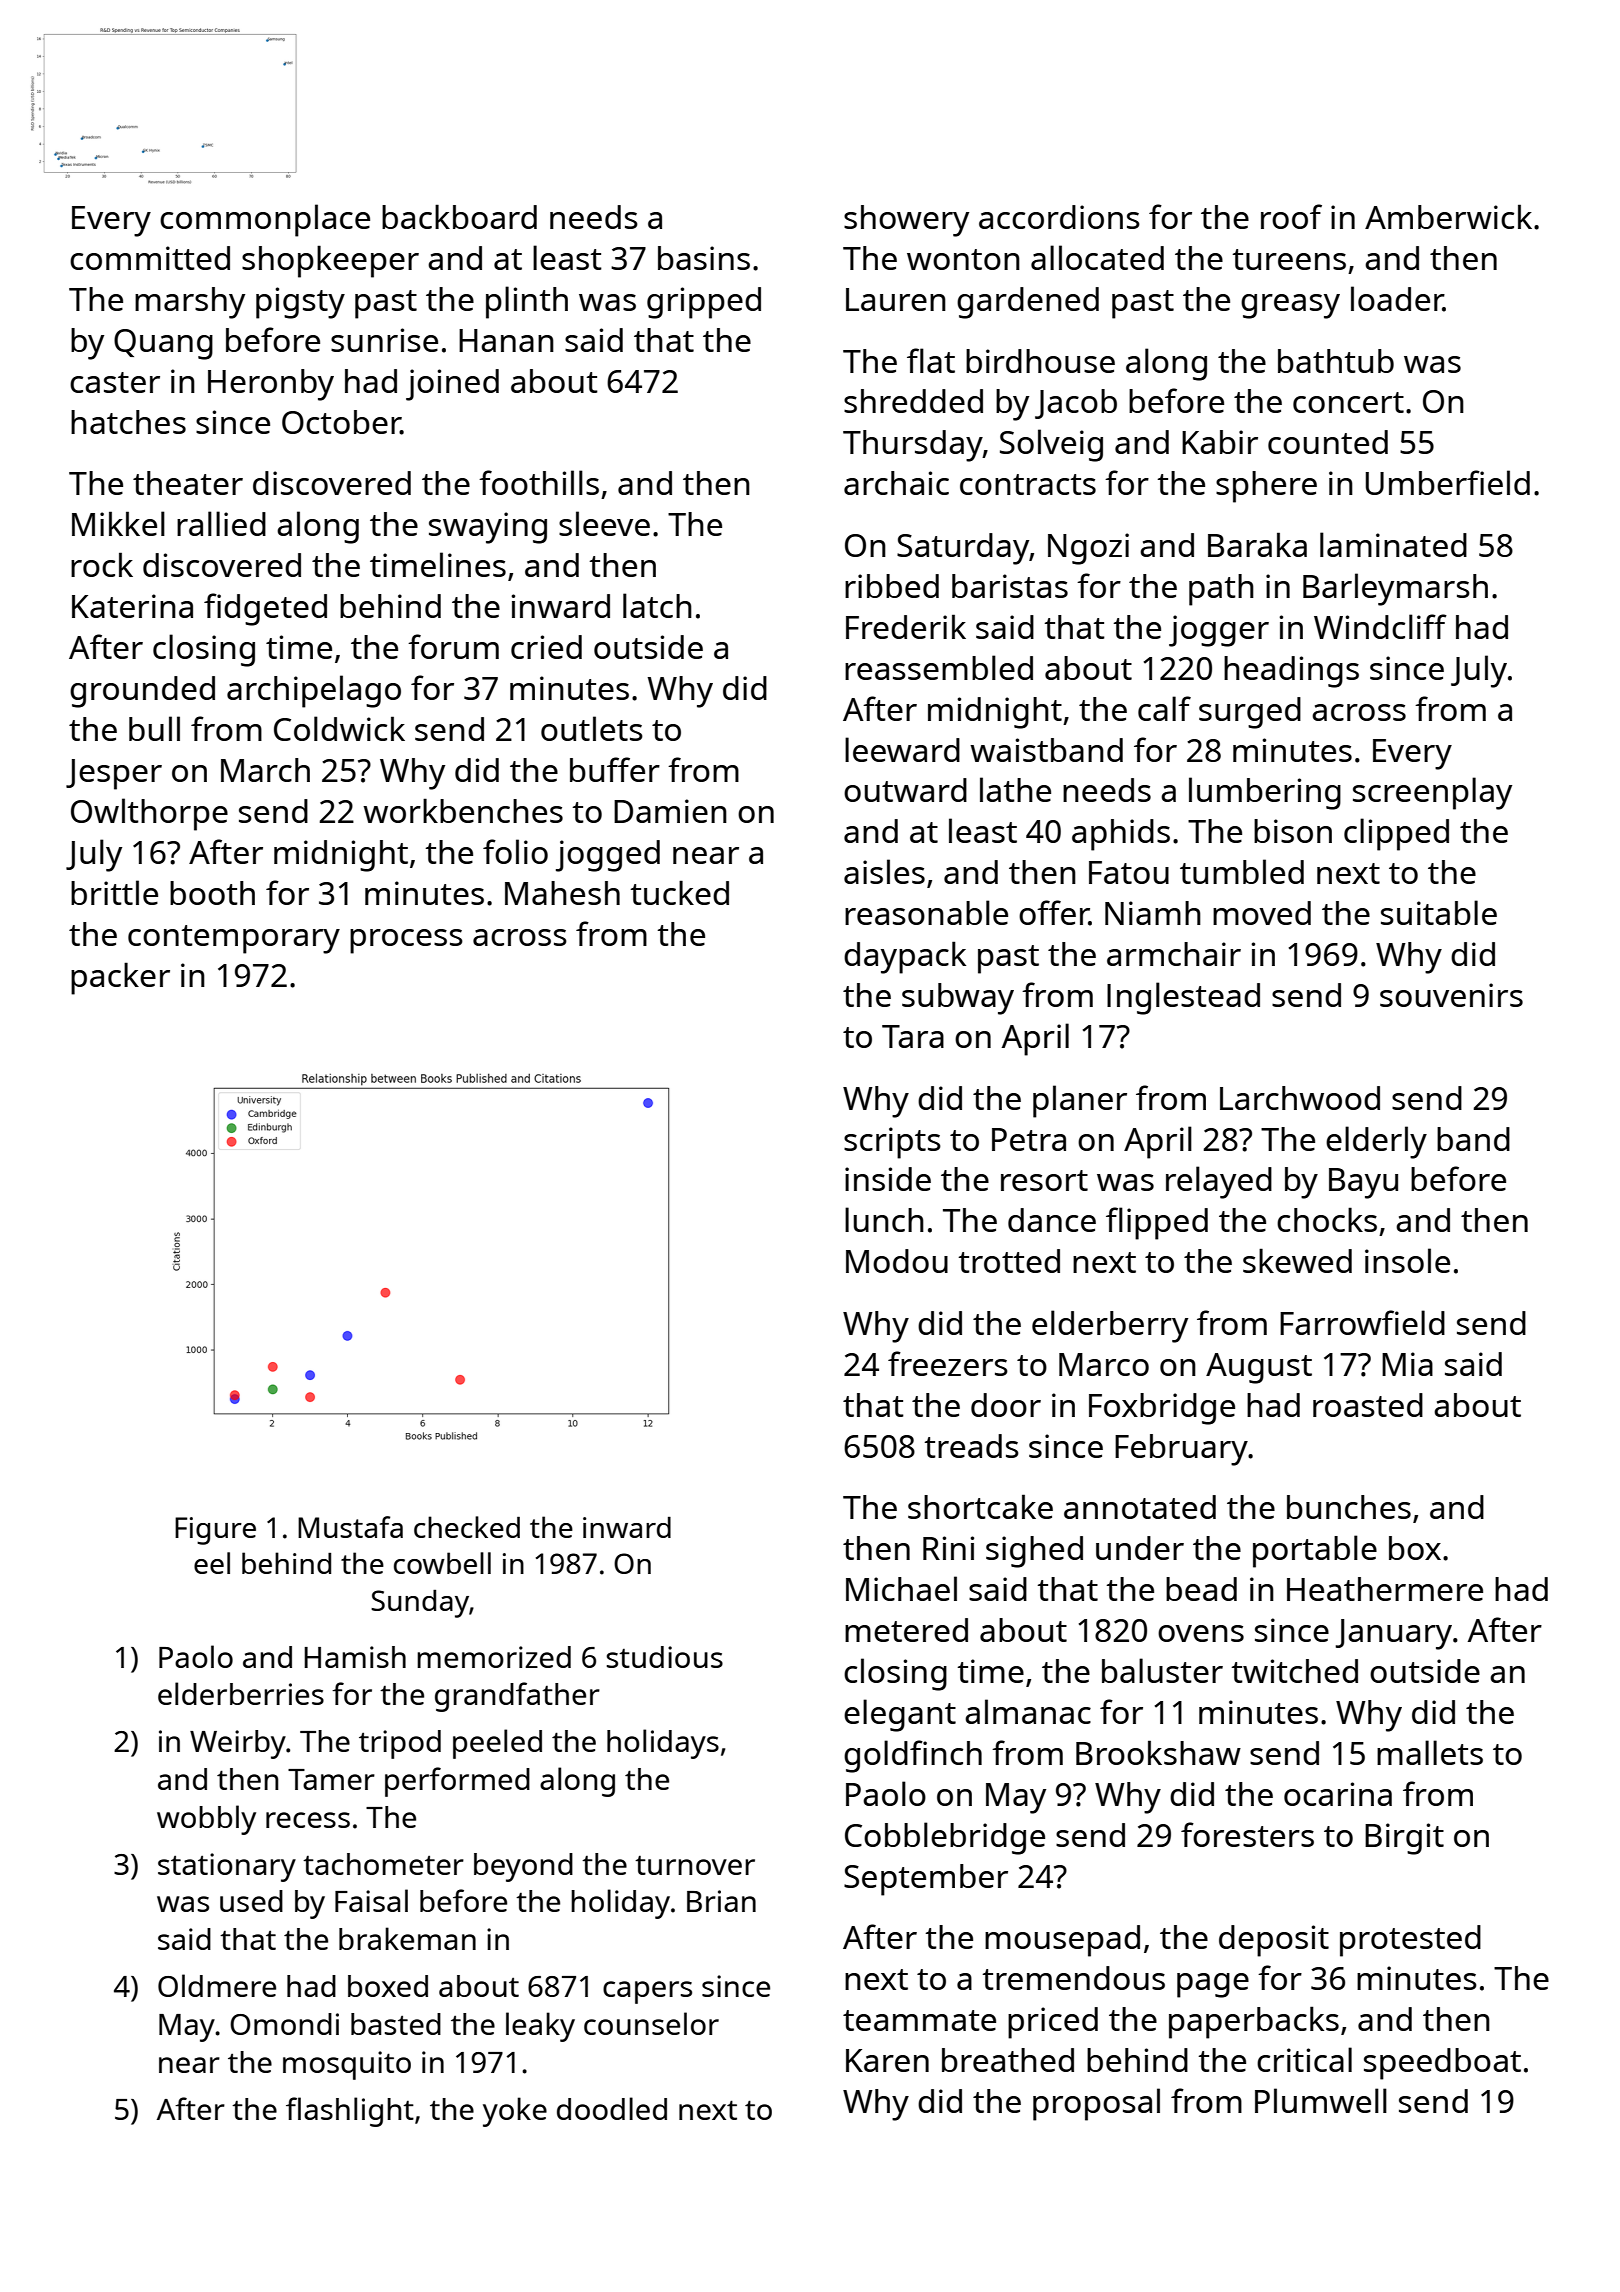 The width and height of the screenshot is (1620, 2292). What do you see at coordinates (215, 1531) in the screenshot?
I see `Figure` at bounding box center [215, 1531].
